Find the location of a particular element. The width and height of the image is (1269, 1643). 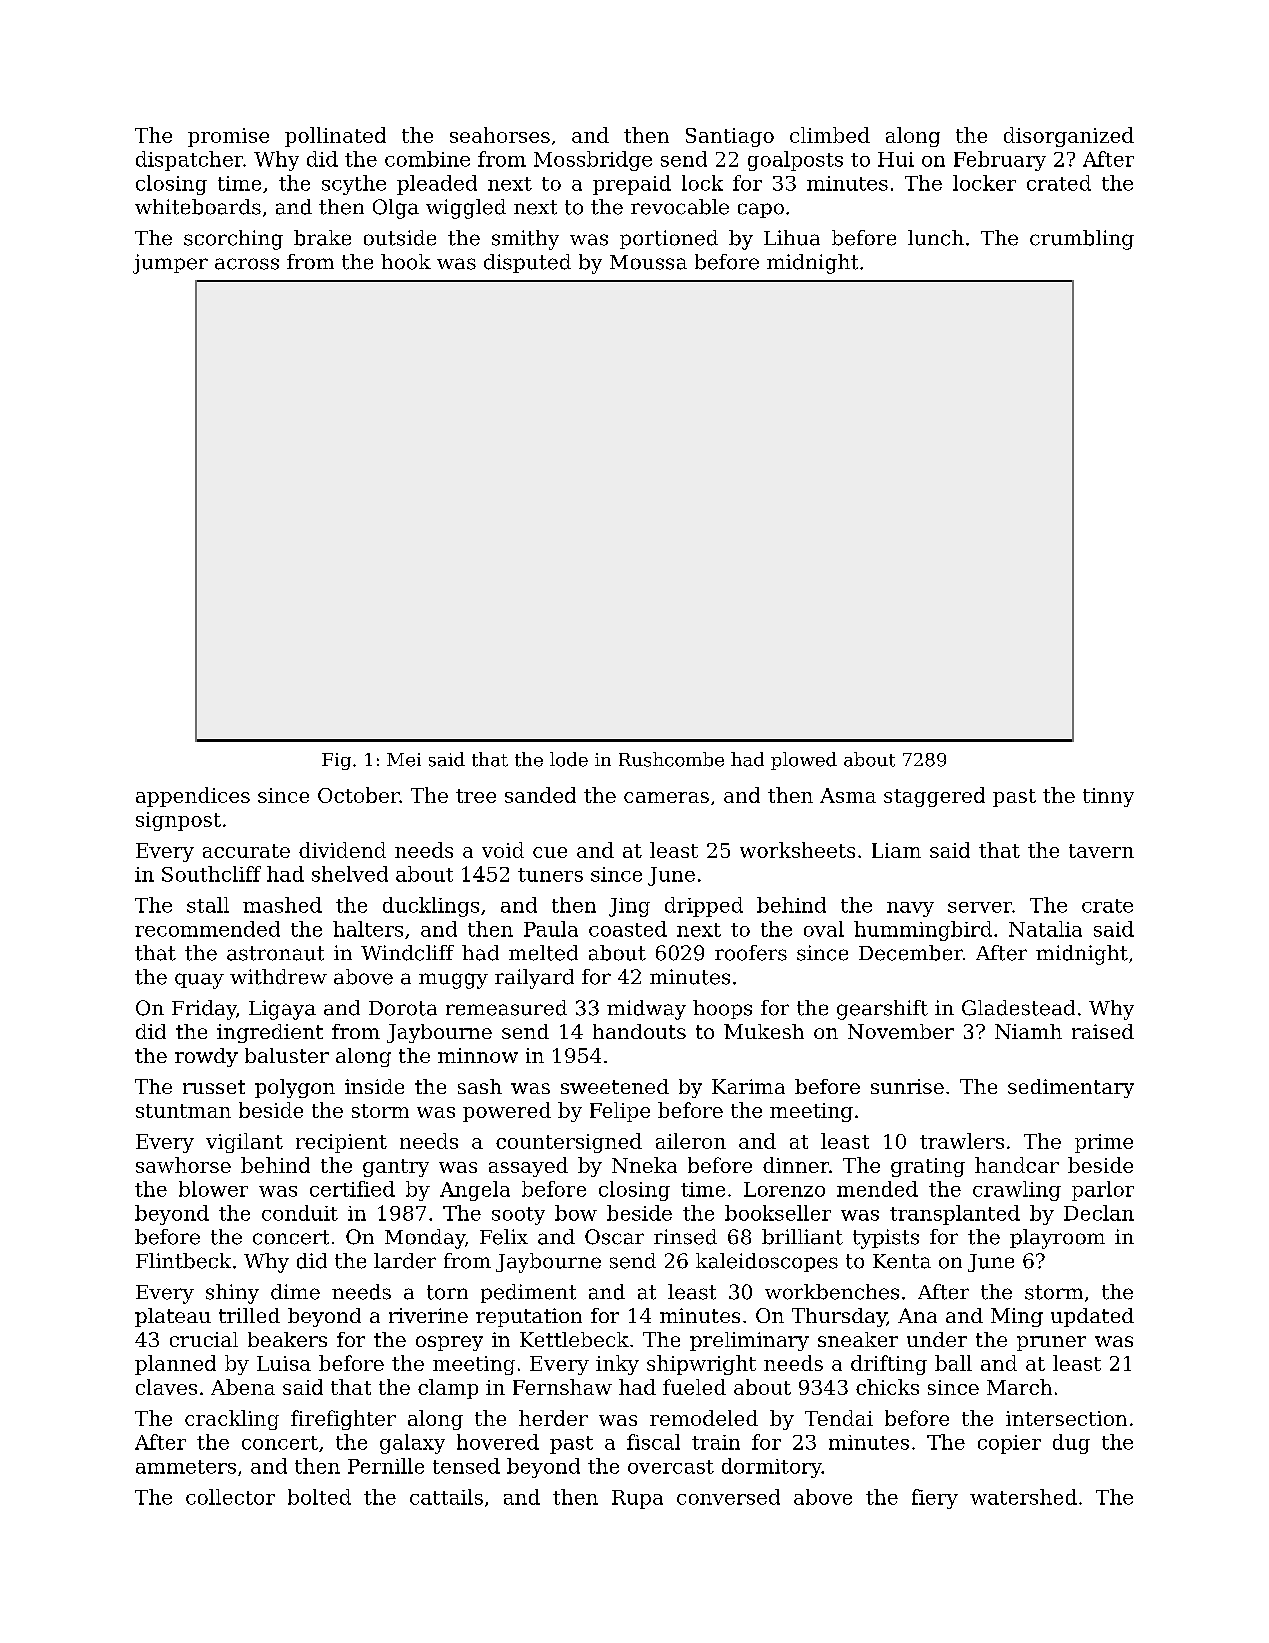

ammeters is located at coordinates (186, 1467).
